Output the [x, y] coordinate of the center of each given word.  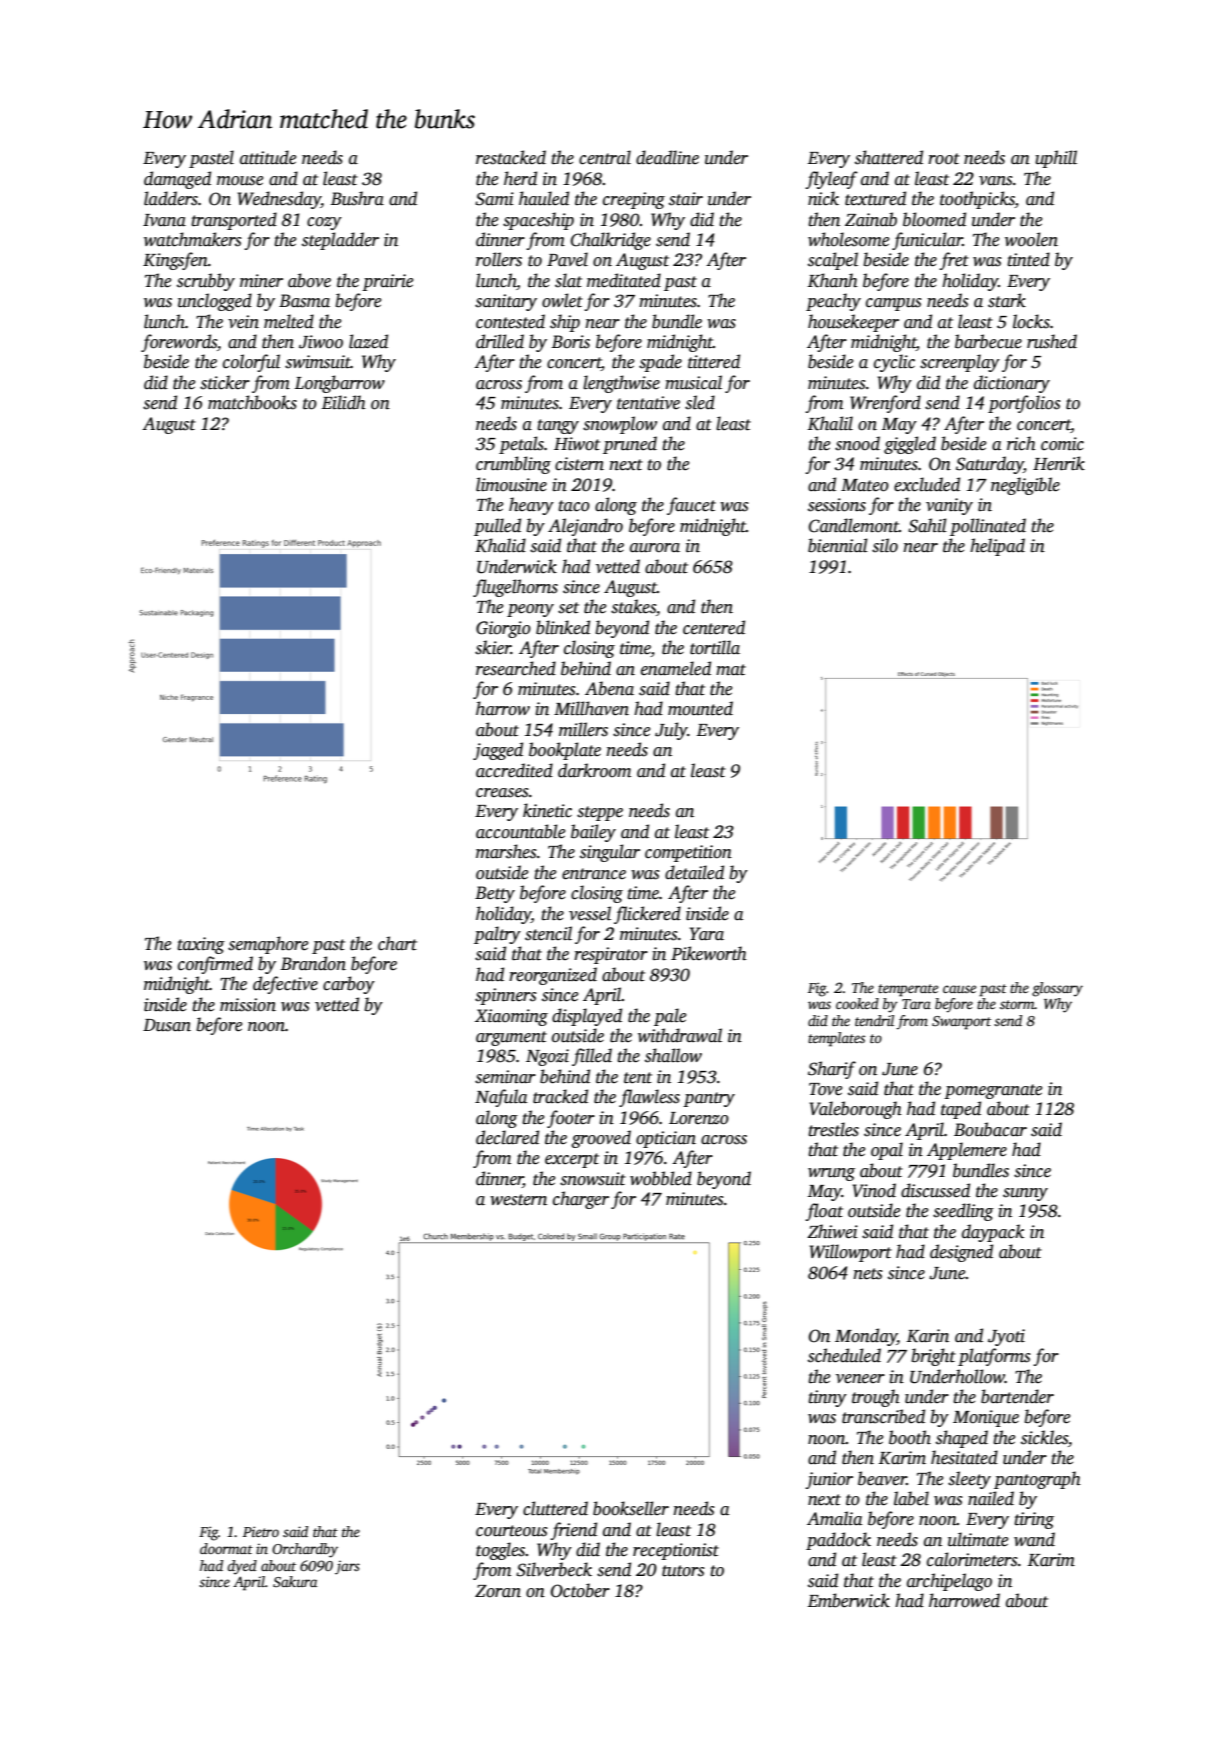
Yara [707, 934]
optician [666, 1139]
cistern [579, 464]
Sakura [295, 1581]
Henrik [1059, 463]
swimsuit [318, 362]
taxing [201, 945]
